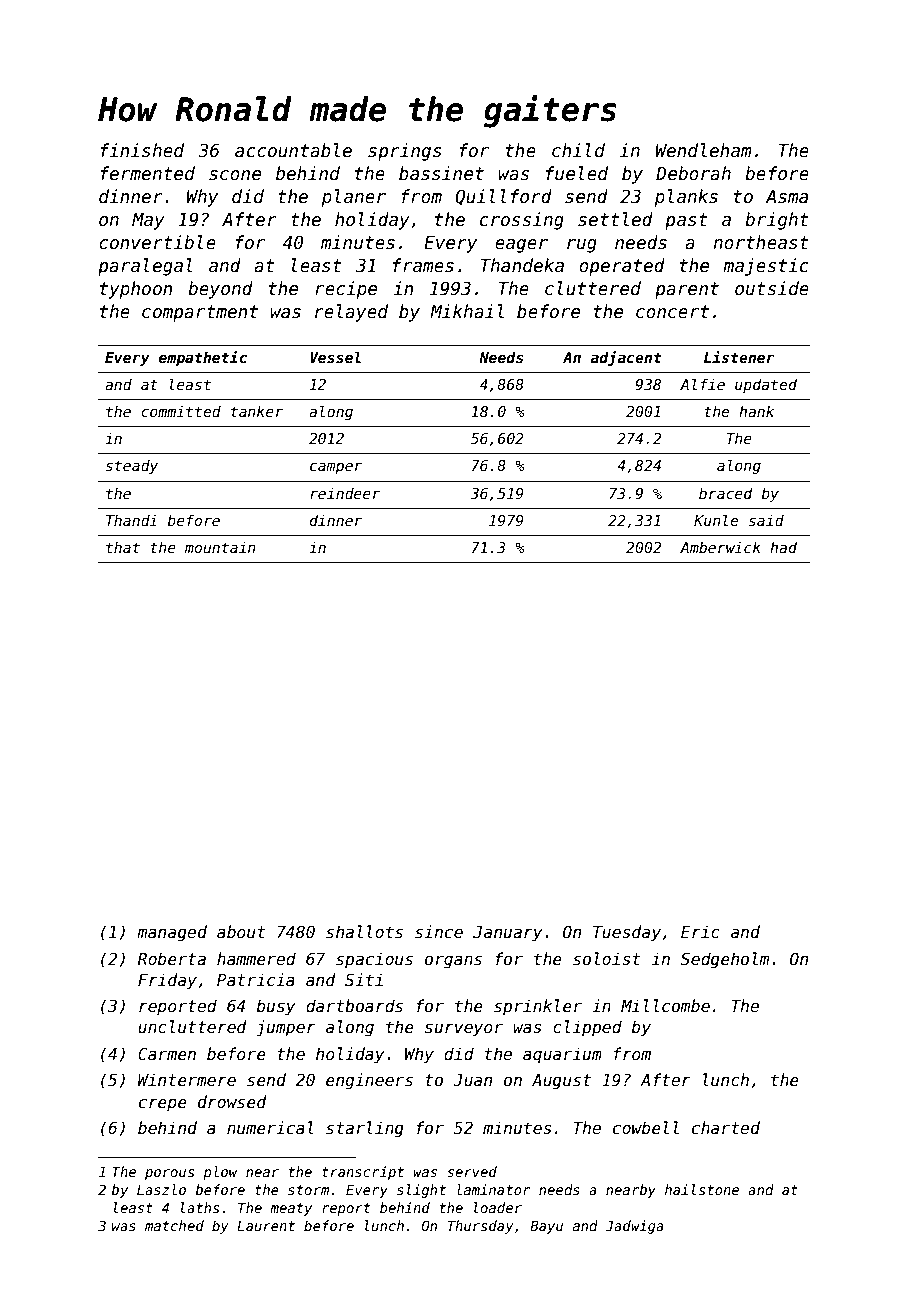  Describe the element at coordinates (220, 547) in the document. I see `mountain` at that location.
